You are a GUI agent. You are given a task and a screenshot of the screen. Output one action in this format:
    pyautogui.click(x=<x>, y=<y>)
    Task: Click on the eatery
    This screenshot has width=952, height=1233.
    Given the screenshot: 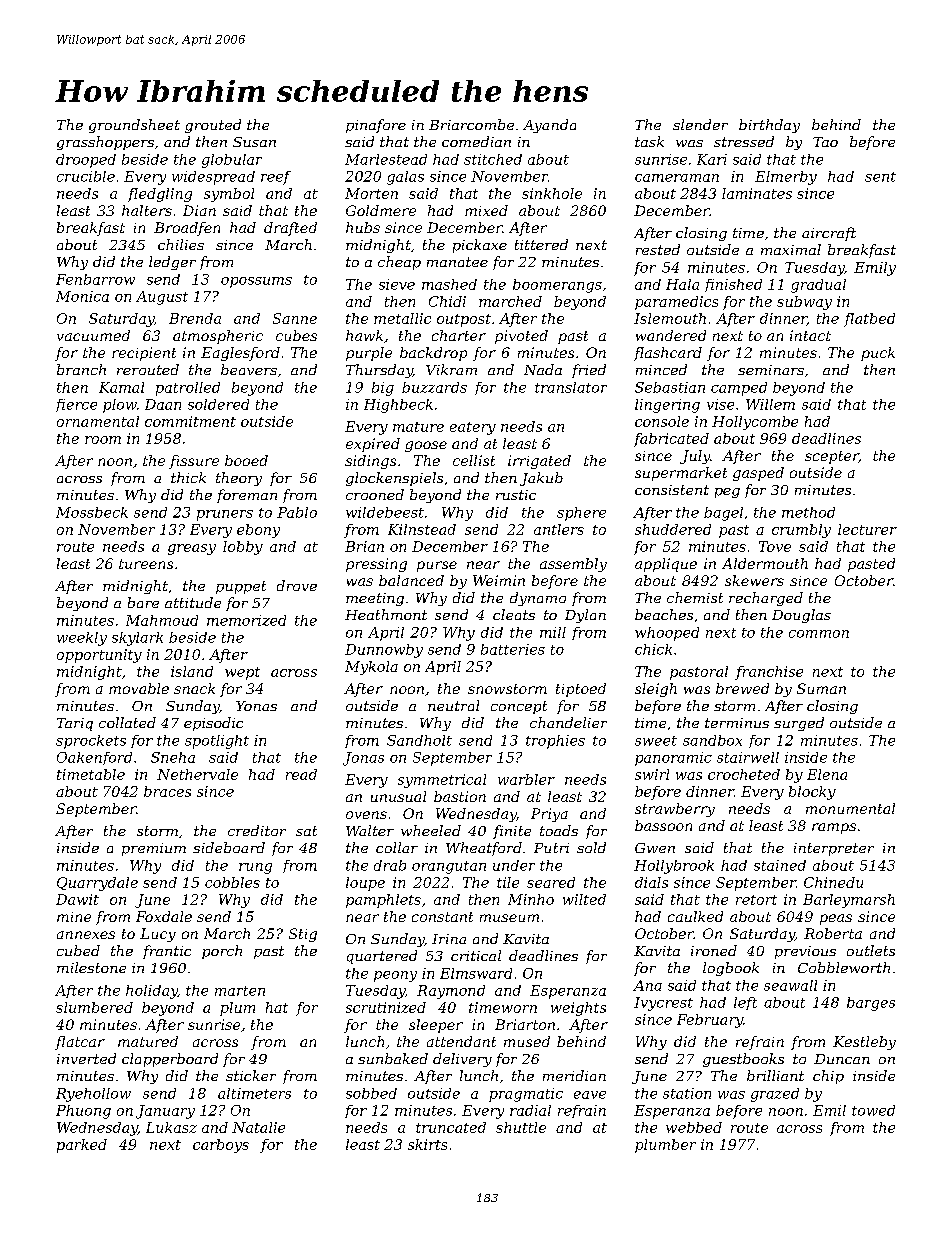 What is the action you would take?
    pyautogui.click(x=473, y=428)
